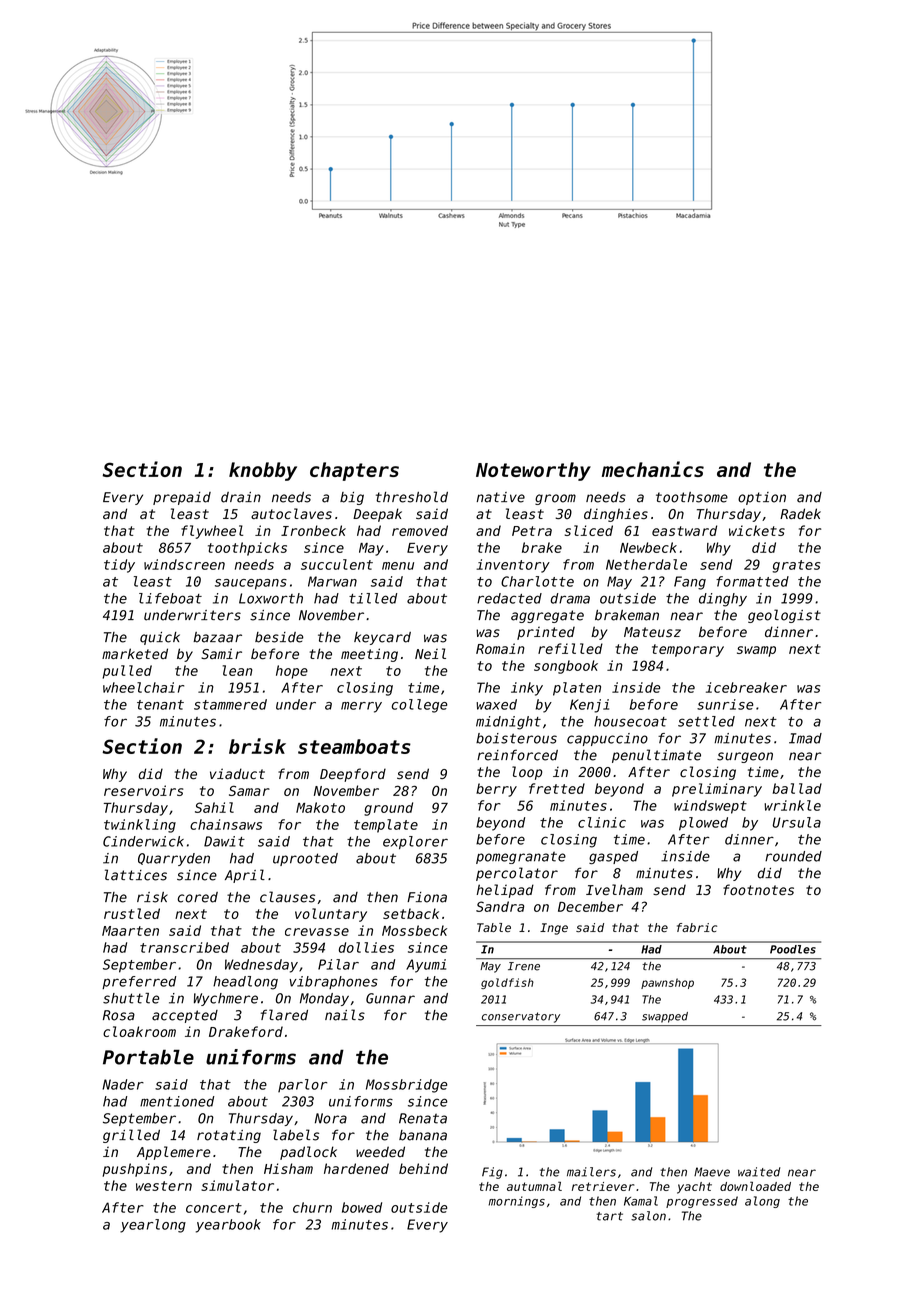 This screenshot has width=924, height=1308. Describe the element at coordinates (398, 566) in the screenshot. I see `menu` at that location.
